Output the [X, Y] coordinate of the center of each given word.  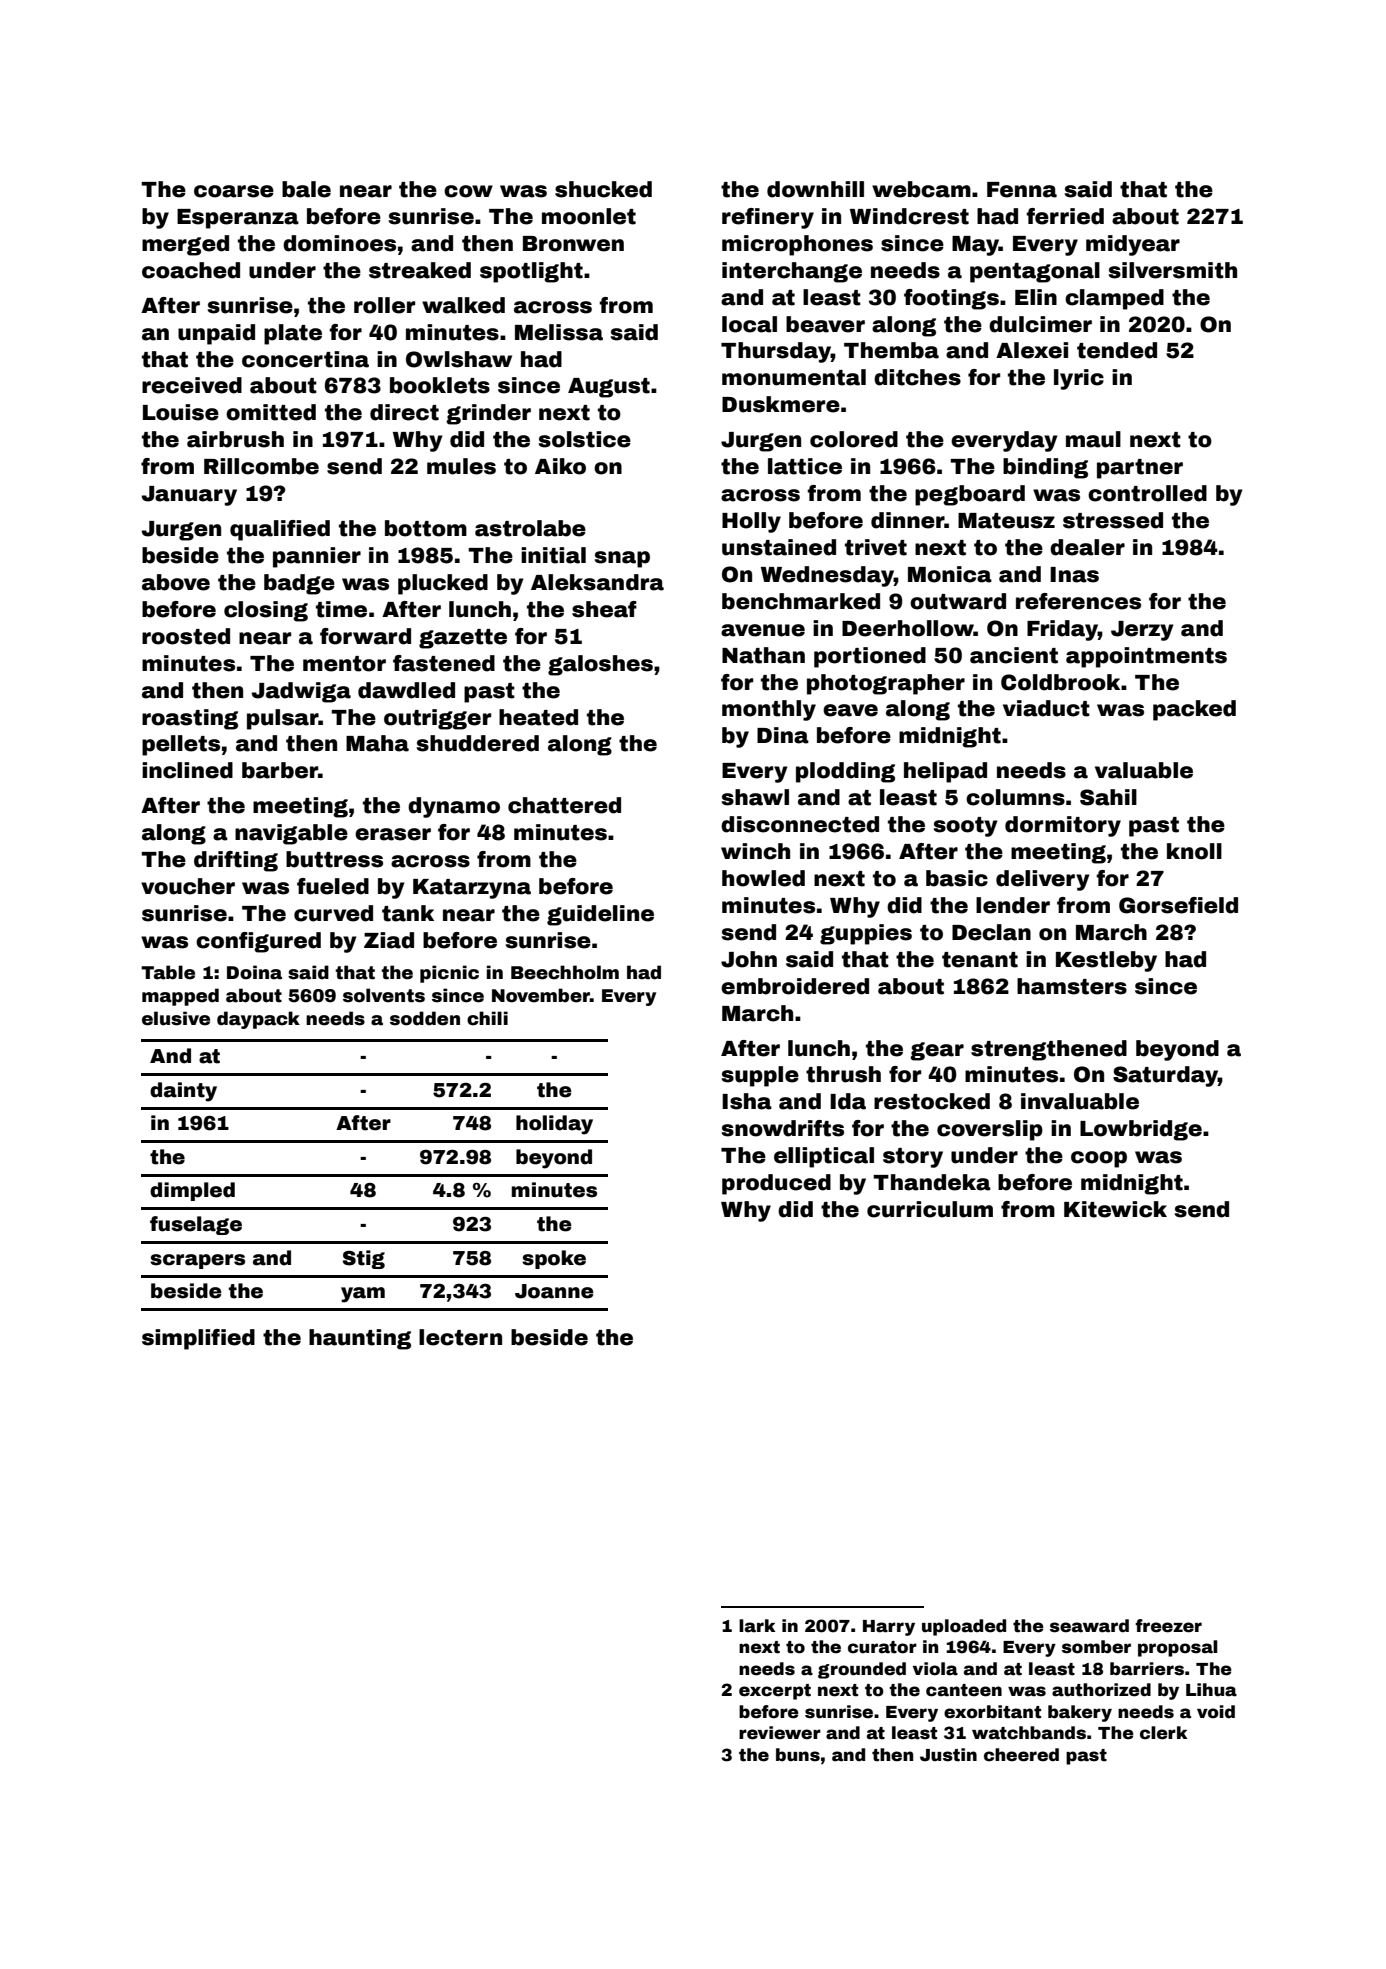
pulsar [282, 719]
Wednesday [827, 576]
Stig [364, 1259]
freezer [1168, 1626]
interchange [792, 272]
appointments [1146, 657]
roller [384, 305]
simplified [198, 1339]
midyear [1133, 245]
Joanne [554, 1291]
